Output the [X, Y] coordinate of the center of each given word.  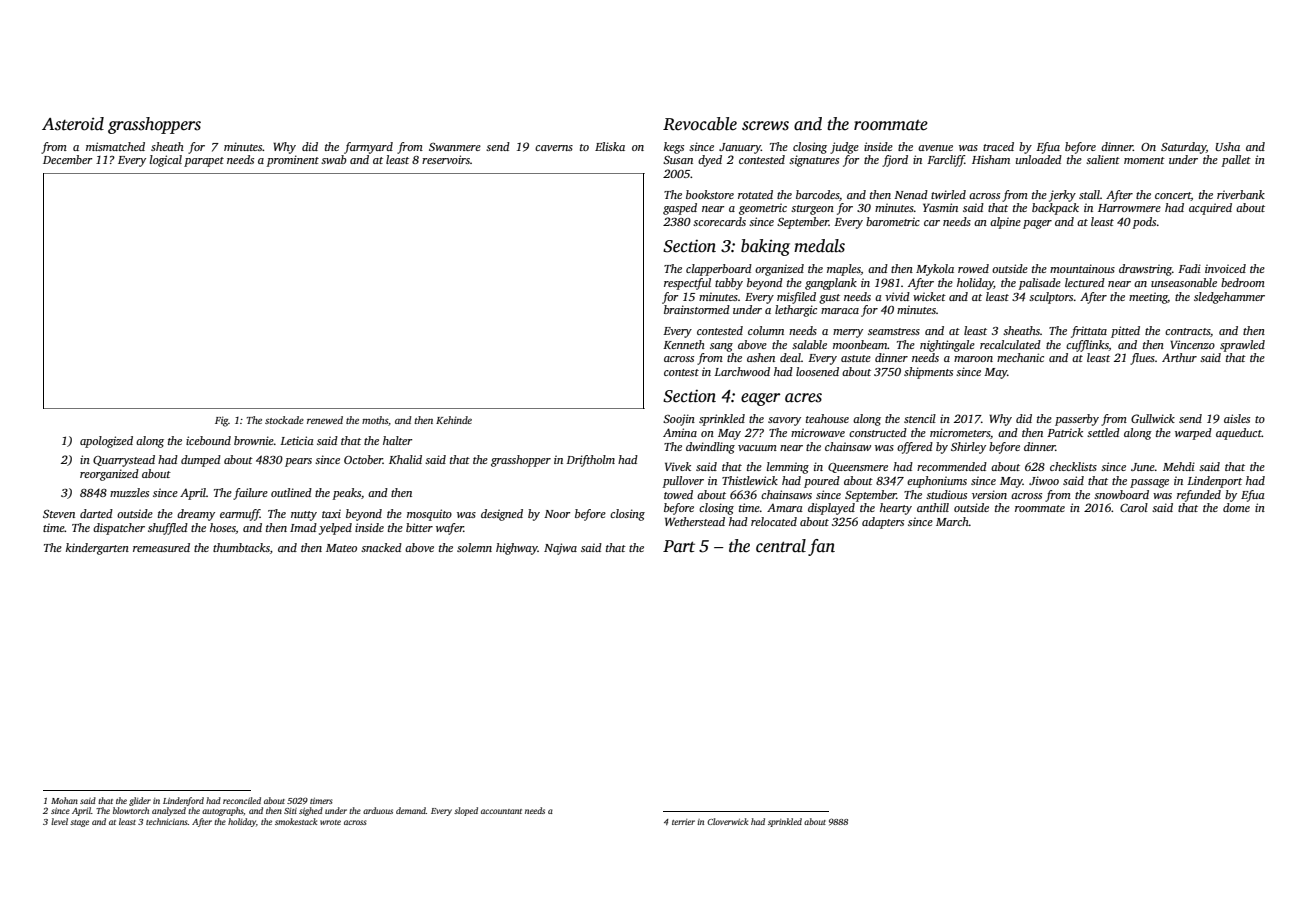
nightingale [947, 346]
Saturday [1183, 148]
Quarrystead [124, 461]
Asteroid [73, 124]
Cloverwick [727, 821]
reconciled [242, 800]
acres [803, 398]
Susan [678, 160]
